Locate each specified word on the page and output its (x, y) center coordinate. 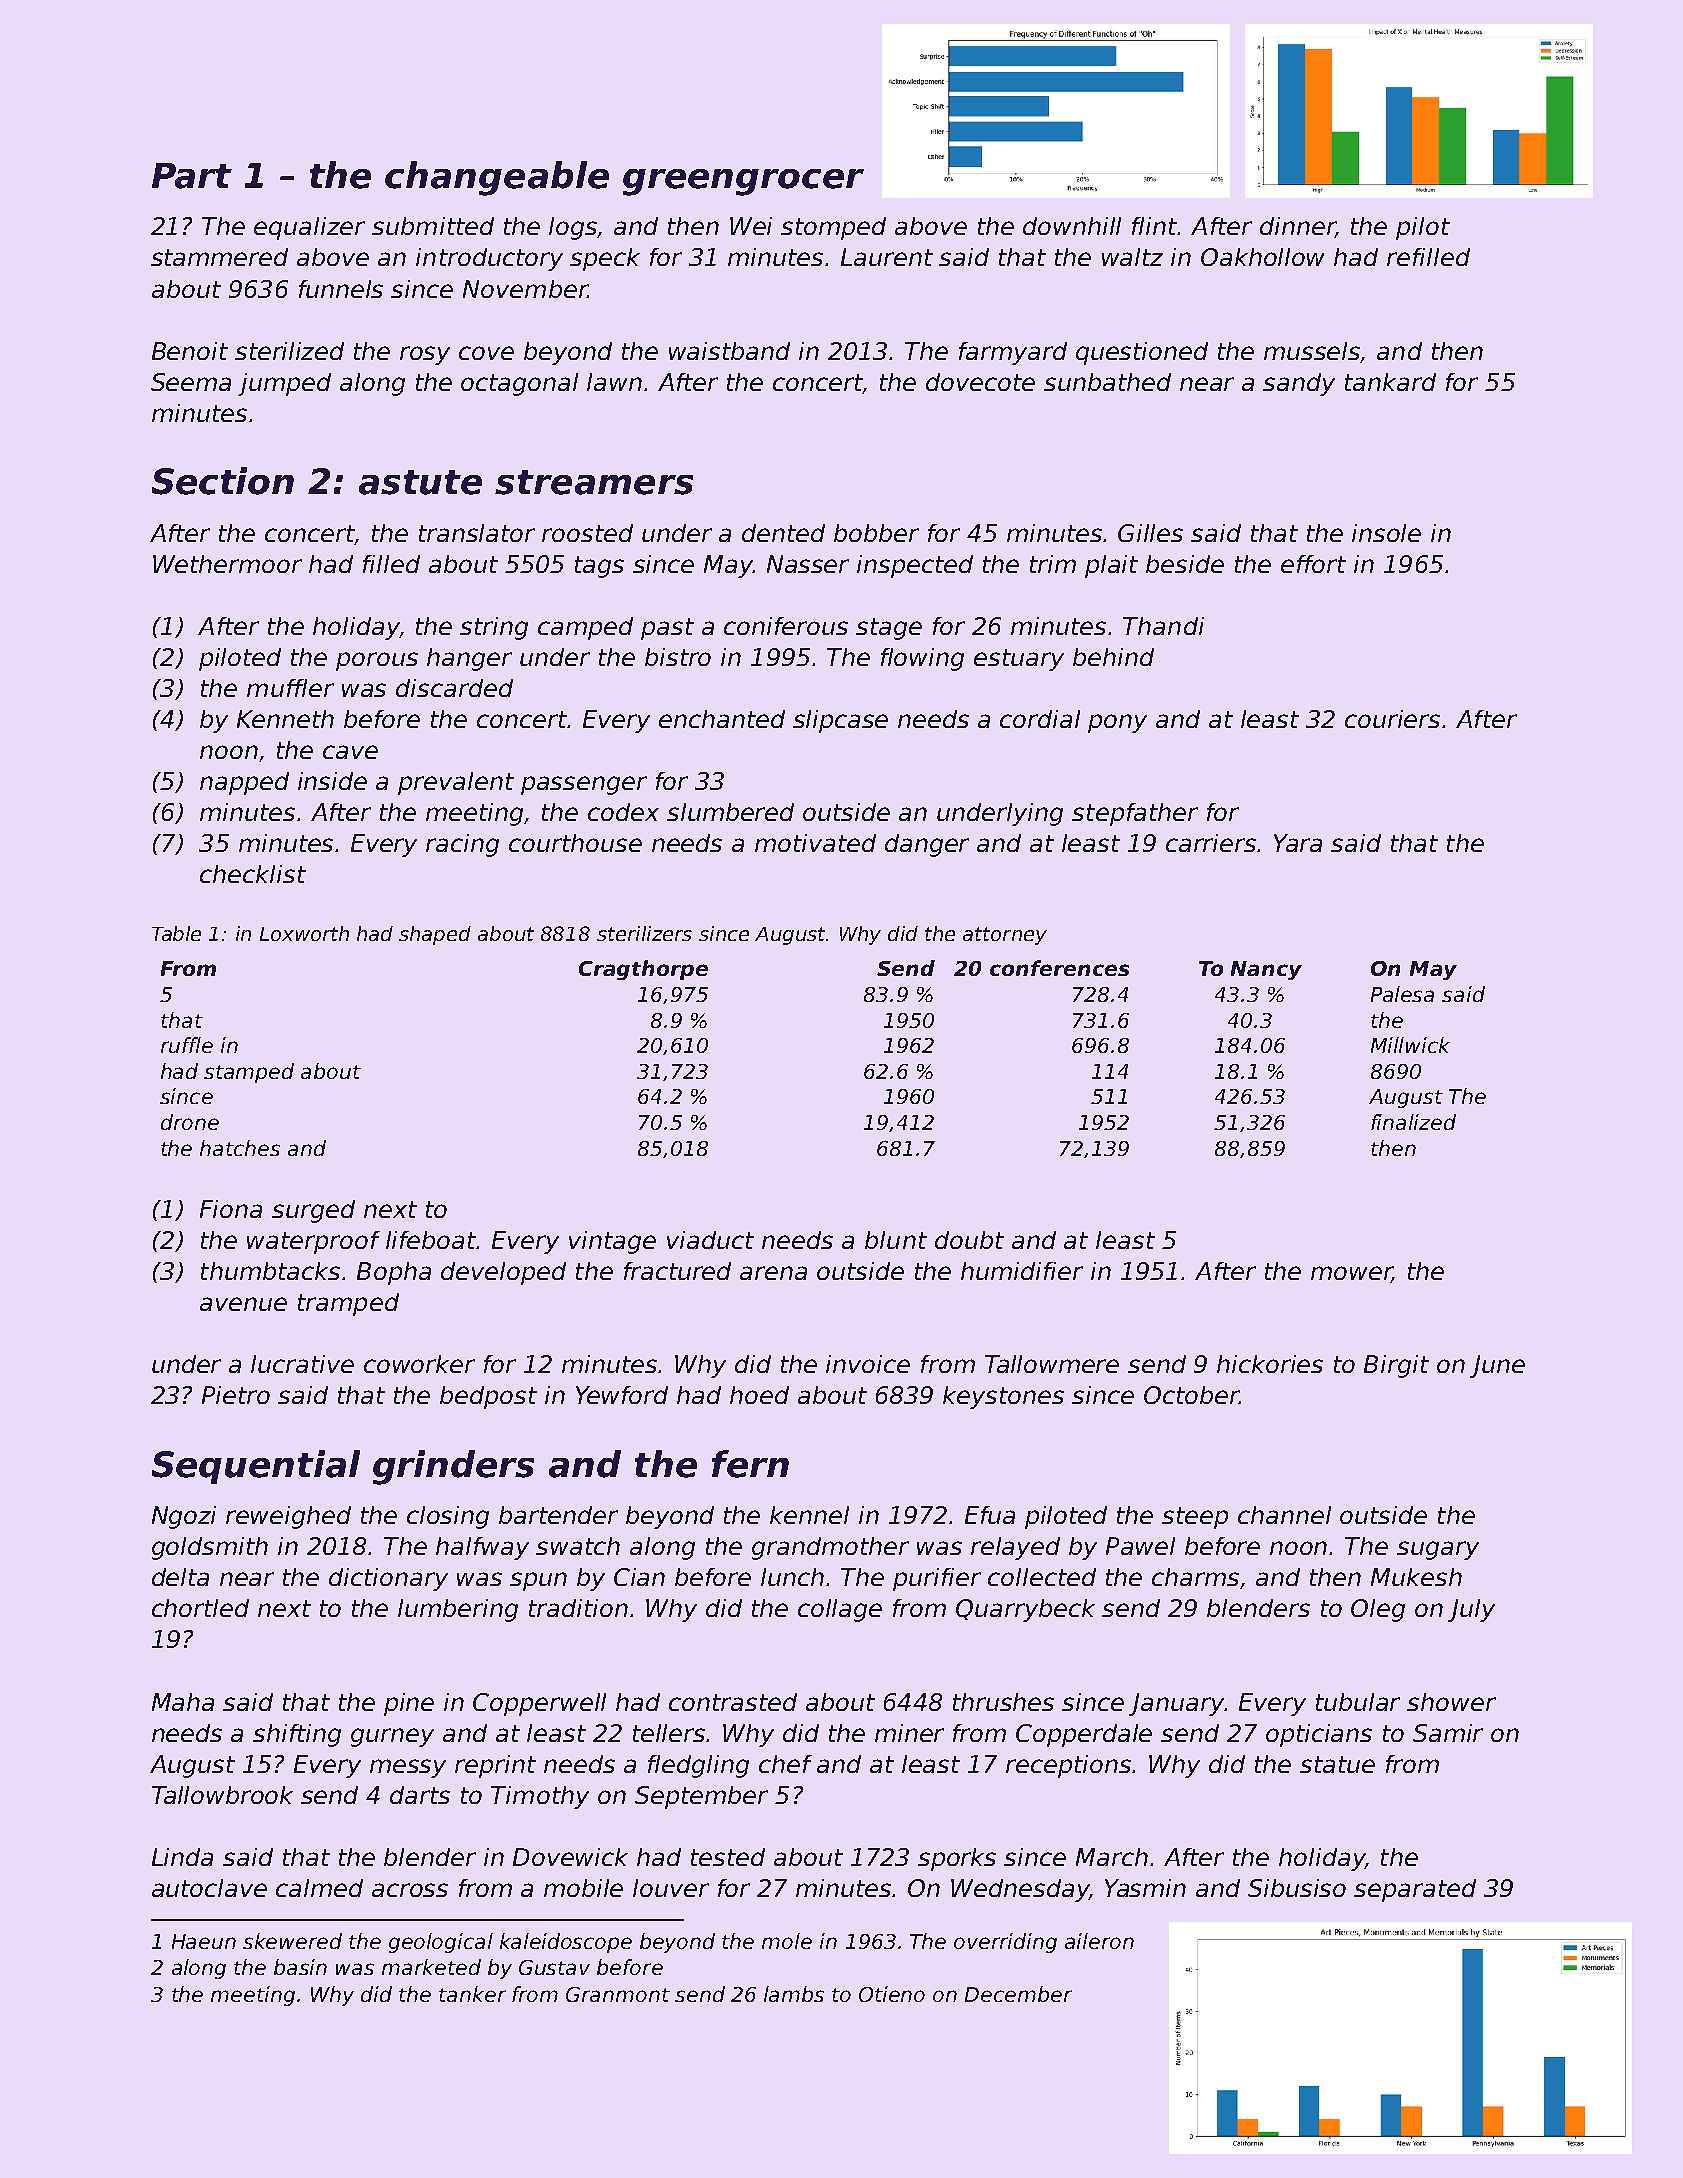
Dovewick (570, 1857)
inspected (915, 566)
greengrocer (743, 182)
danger (927, 845)
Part (192, 176)
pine (409, 1704)
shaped (435, 935)
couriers (1392, 719)
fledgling (698, 1766)
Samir (1448, 1733)
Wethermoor (227, 564)
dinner (1298, 227)
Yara (1298, 843)
